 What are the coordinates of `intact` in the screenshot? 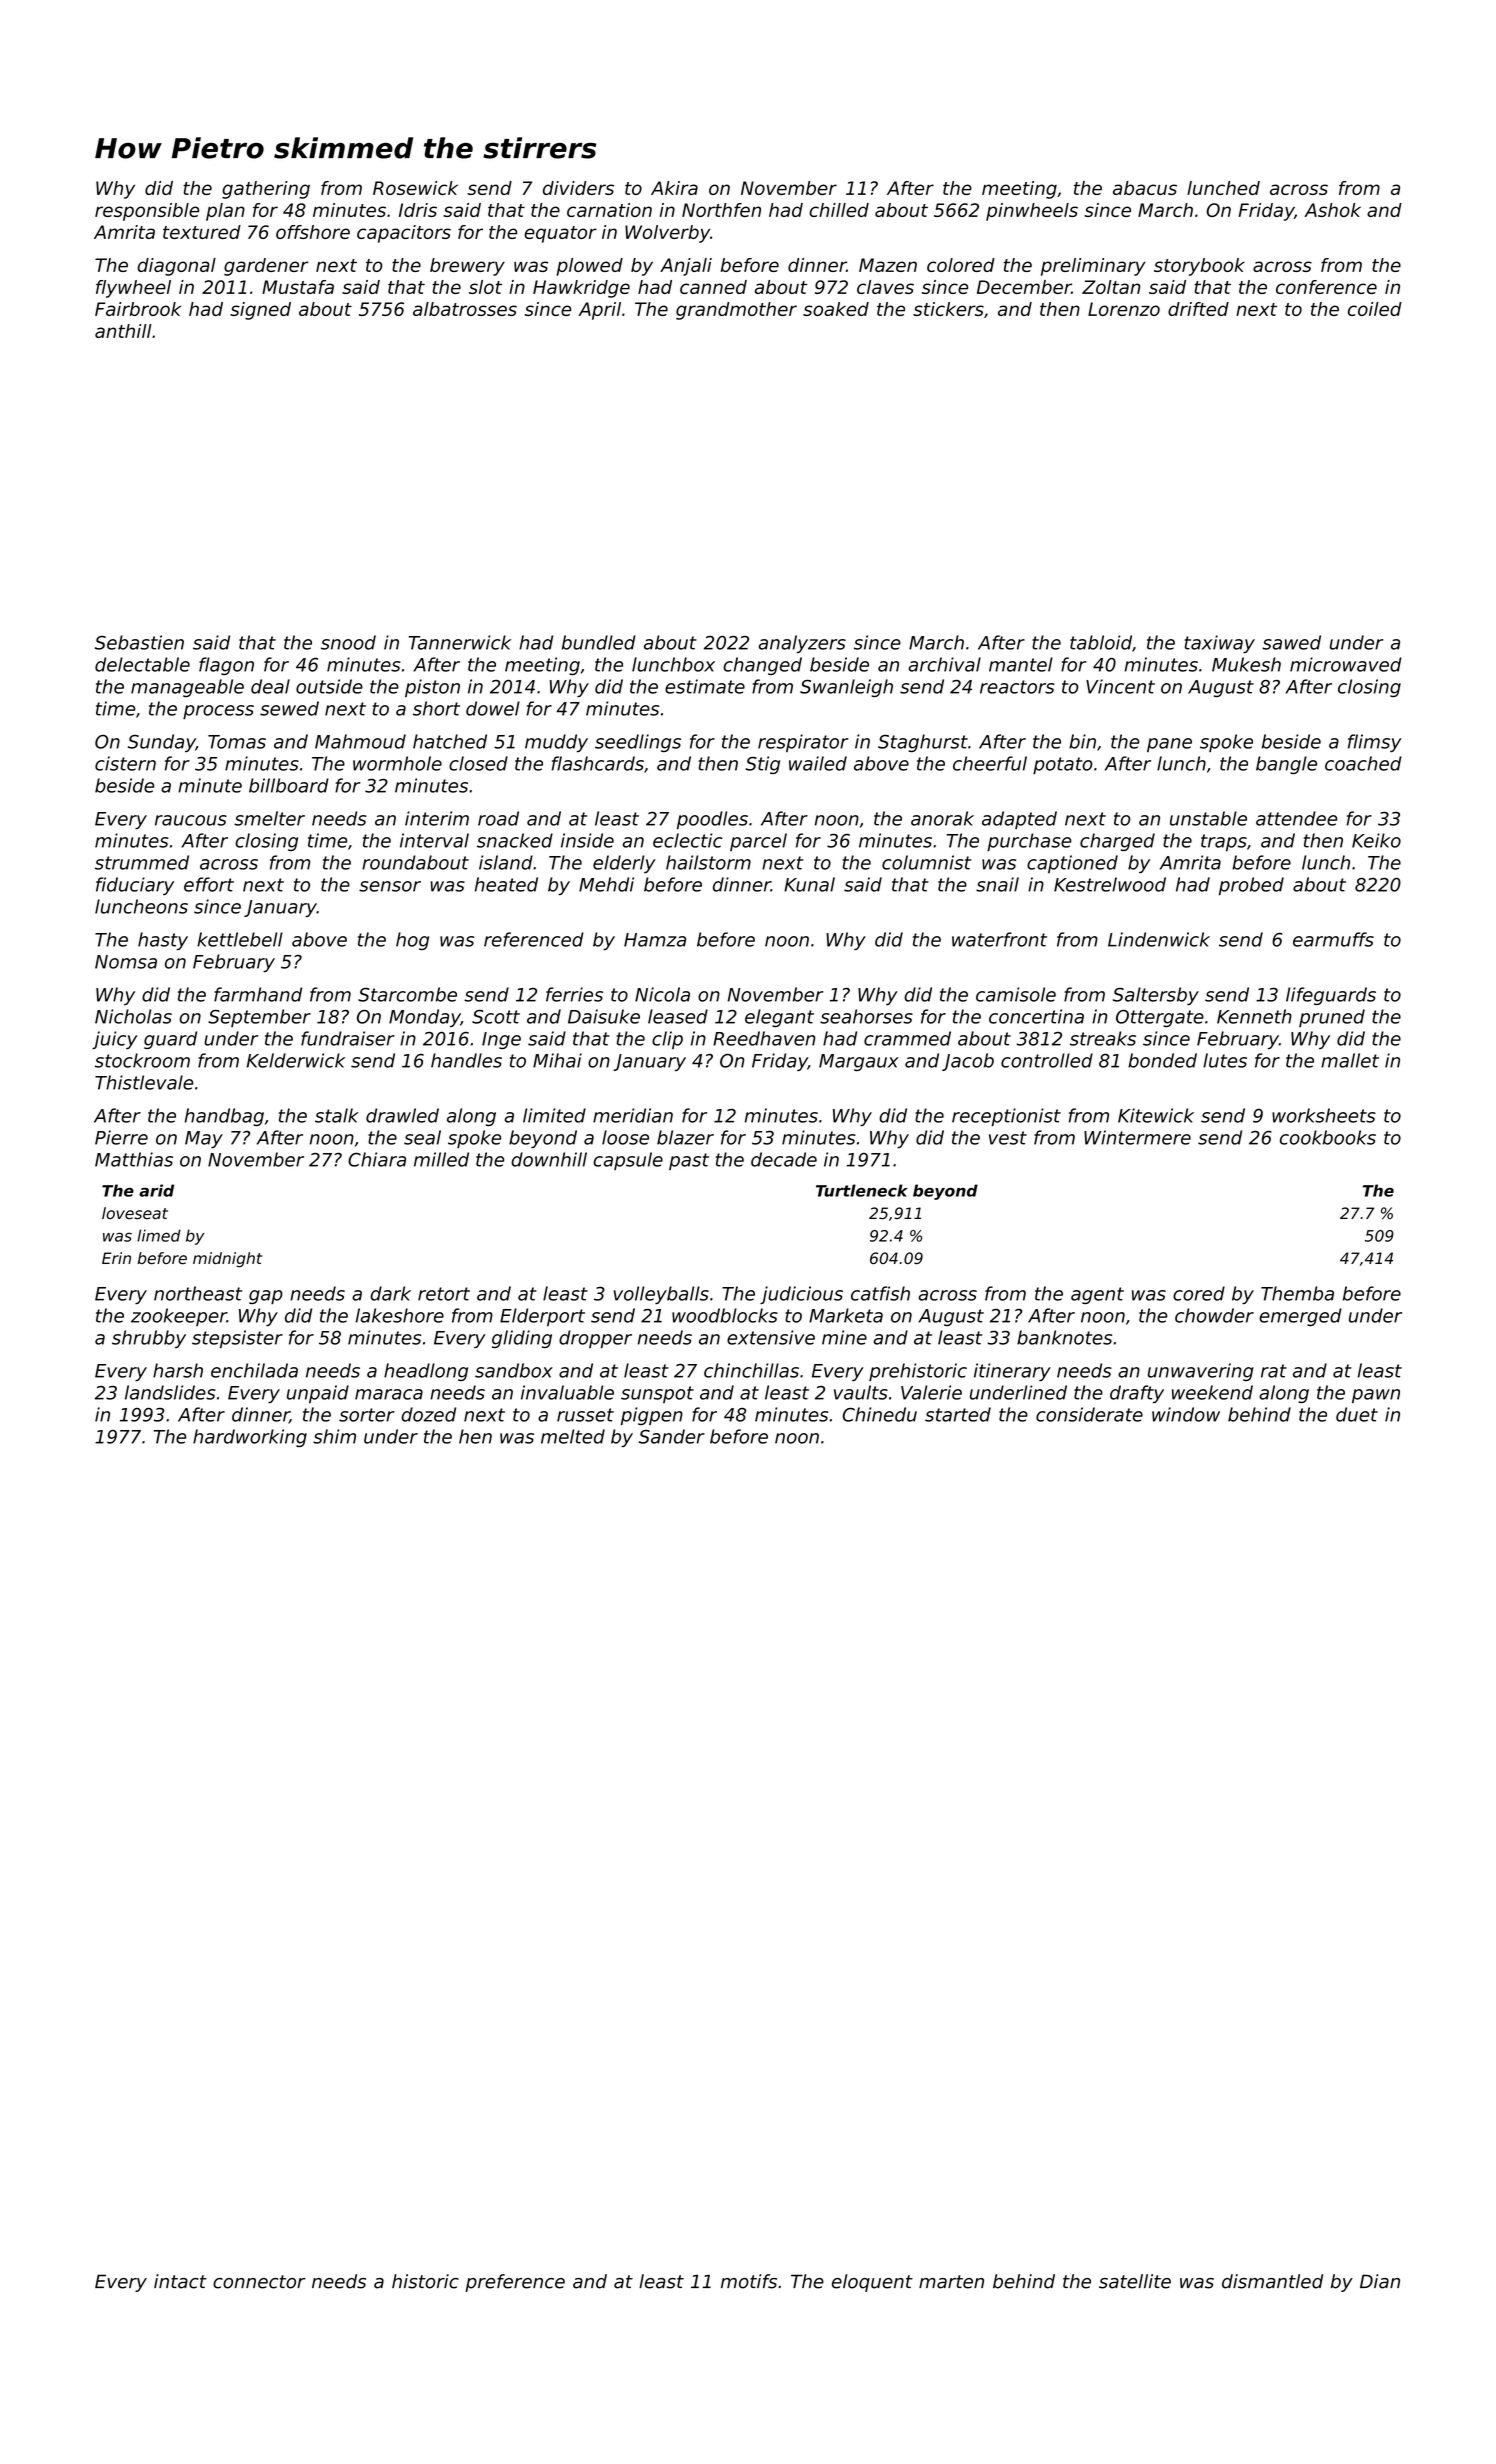 It's located at (180, 2281).
